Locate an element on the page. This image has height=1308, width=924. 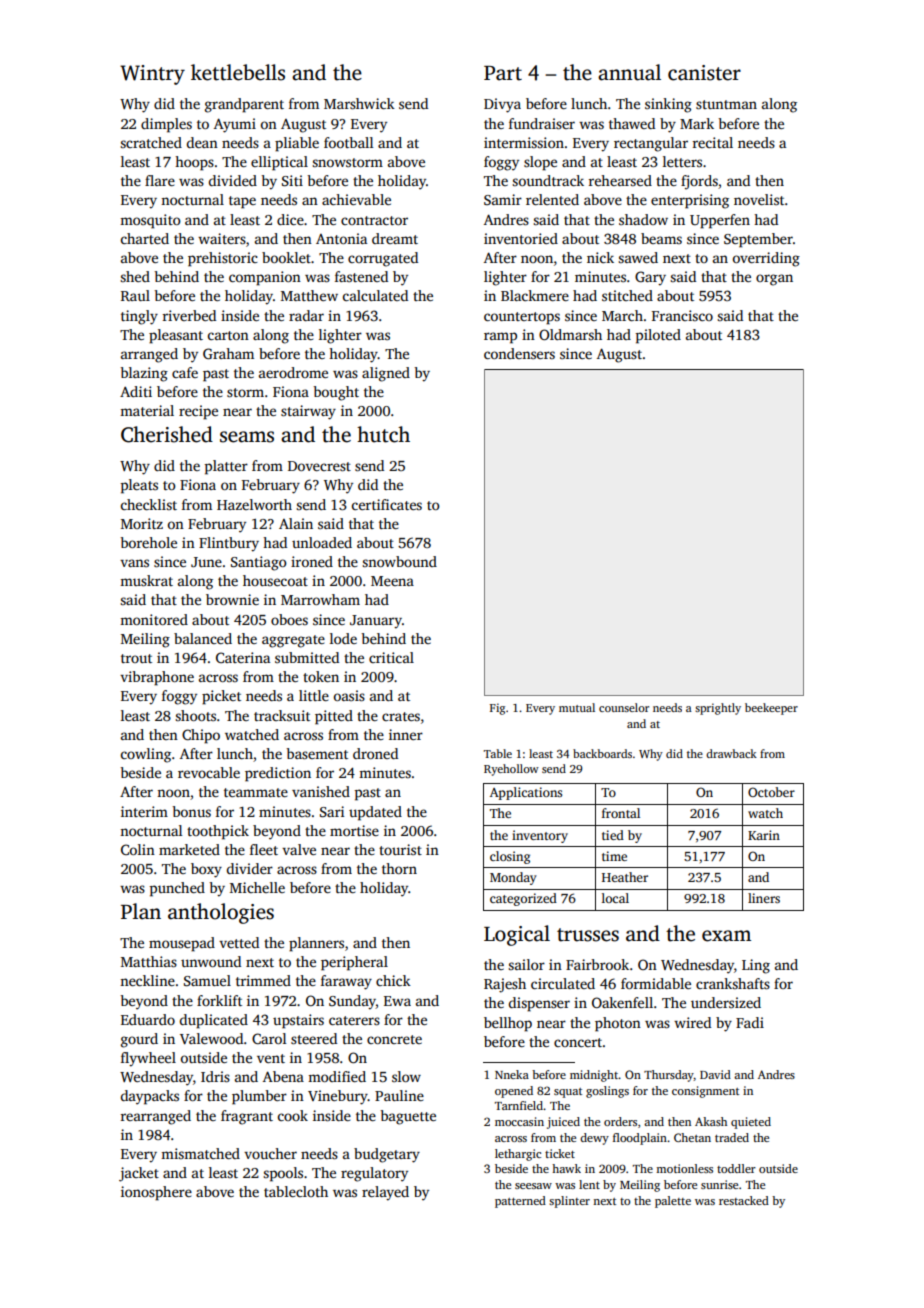
Samir is located at coordinates (503, 199).
